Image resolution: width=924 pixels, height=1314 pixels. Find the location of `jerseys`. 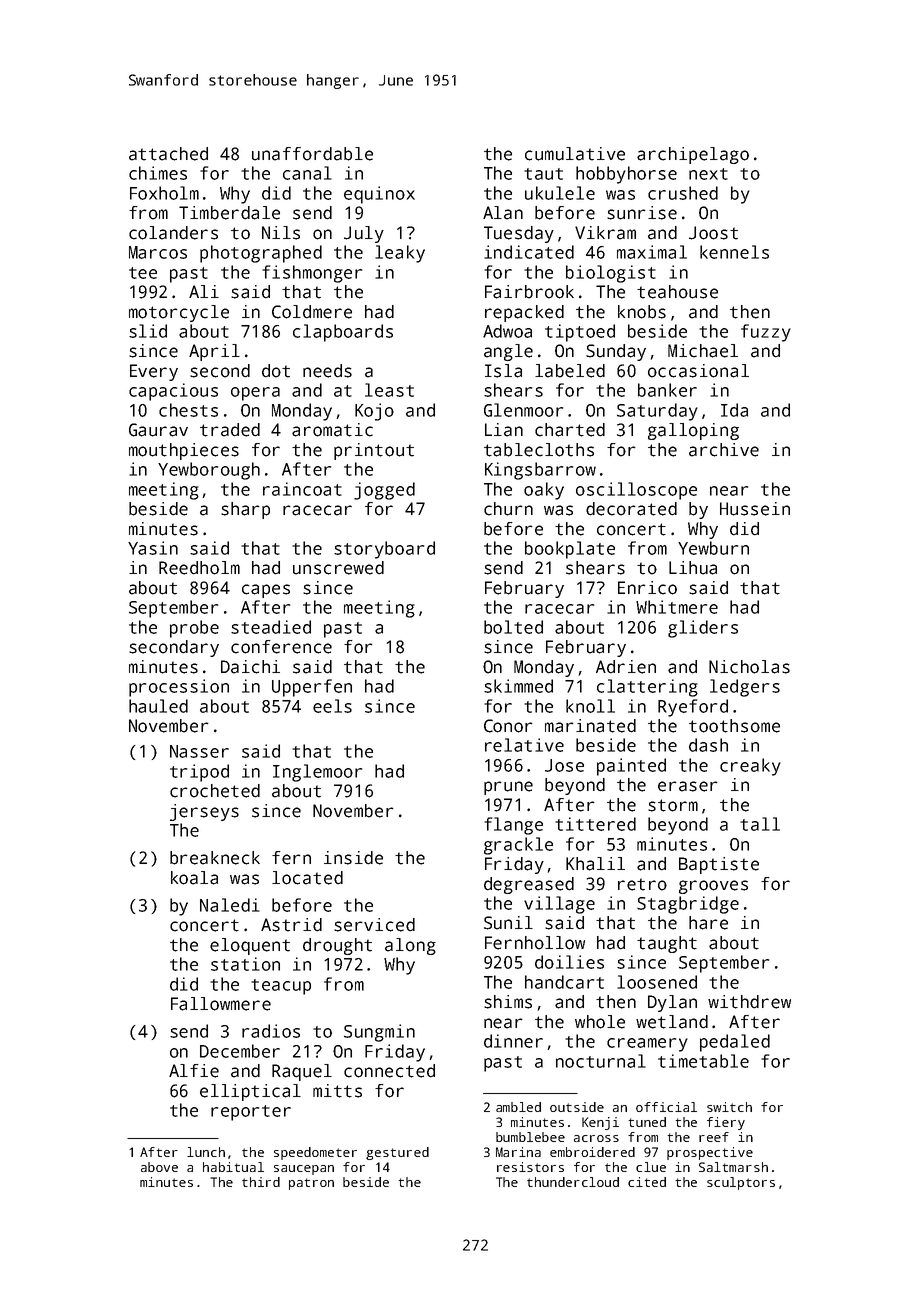

jerseys is located at coordinates (204, 812).
